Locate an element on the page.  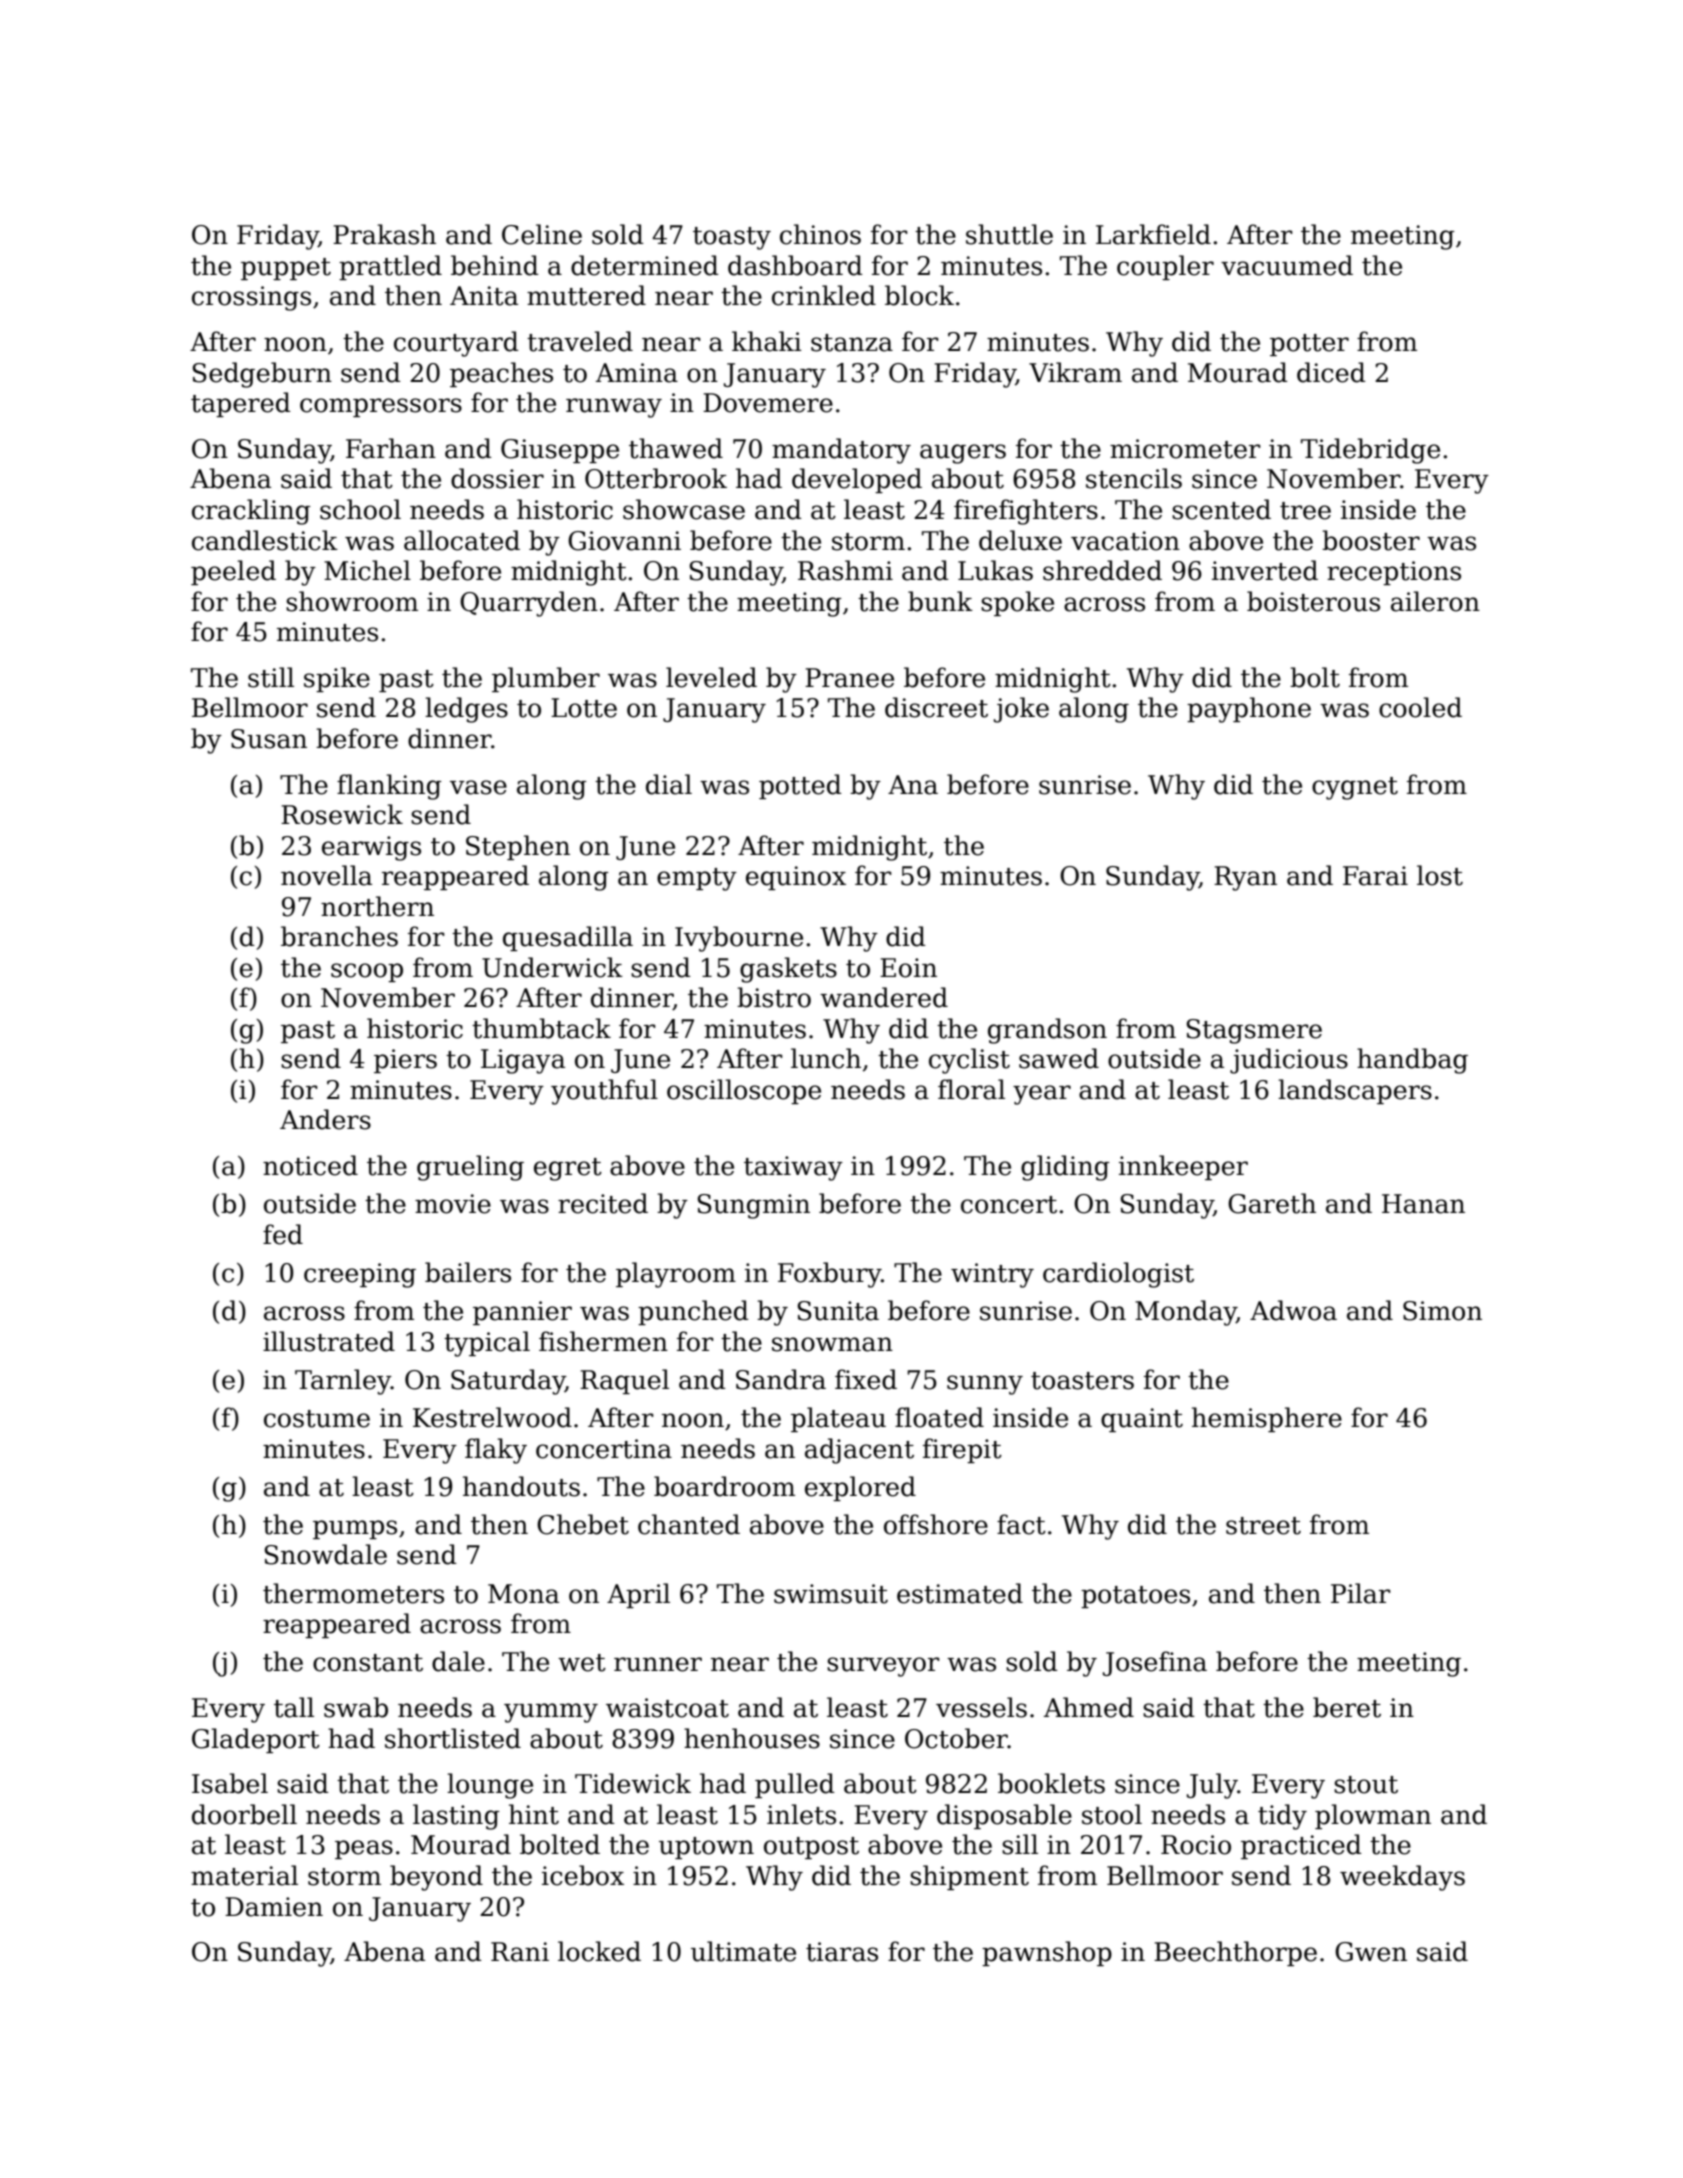
school is located at coordinates (360, 509).
